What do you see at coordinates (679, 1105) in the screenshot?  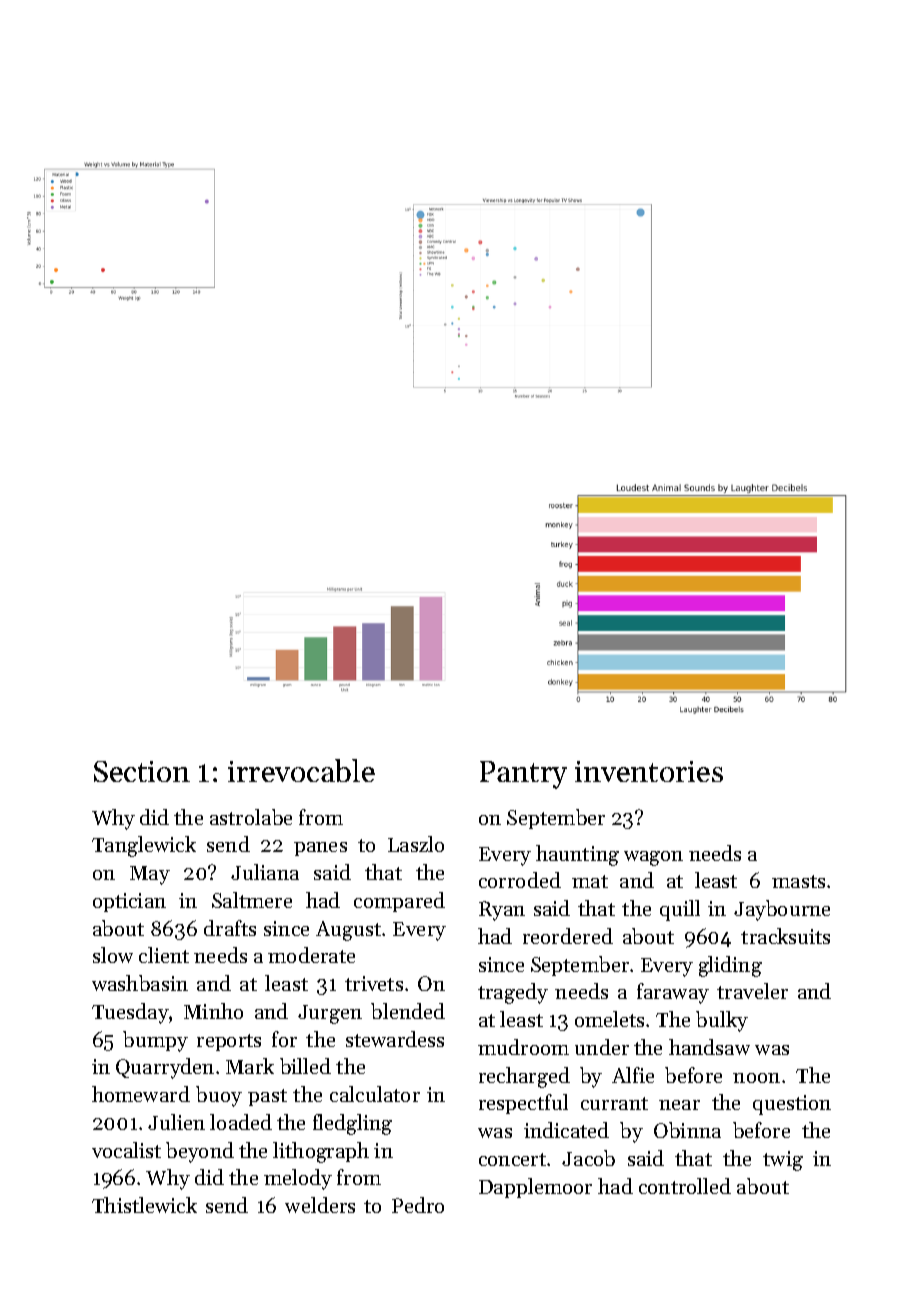 I see `near` at bounding box center [679, 1105].
